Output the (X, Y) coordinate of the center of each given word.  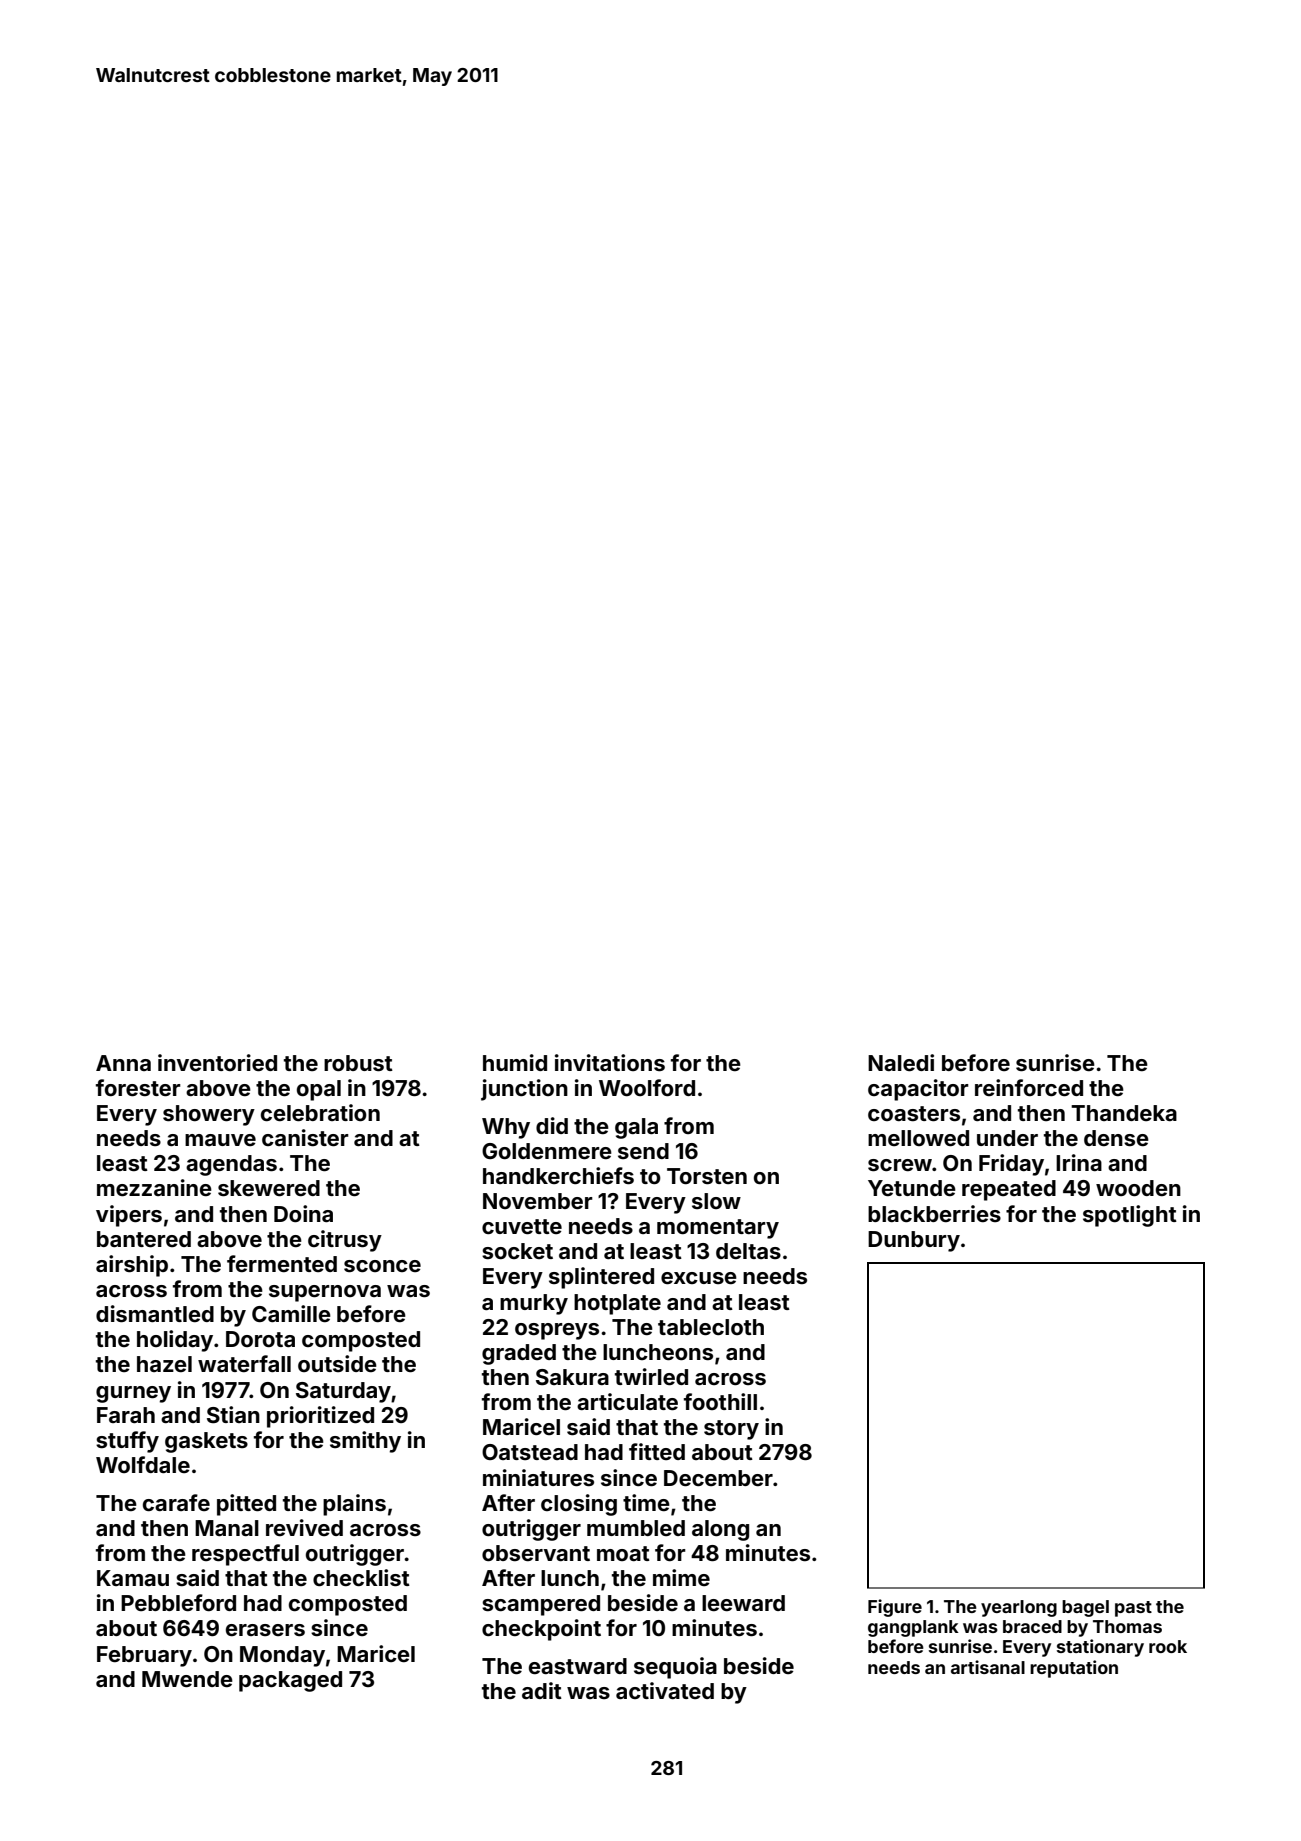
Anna (123, 1063)
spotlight (1130, 1216)
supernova (325, 1293)
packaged (290, 1681)
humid (515, 1062)
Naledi (901, 1062)
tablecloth (711, 1327)
